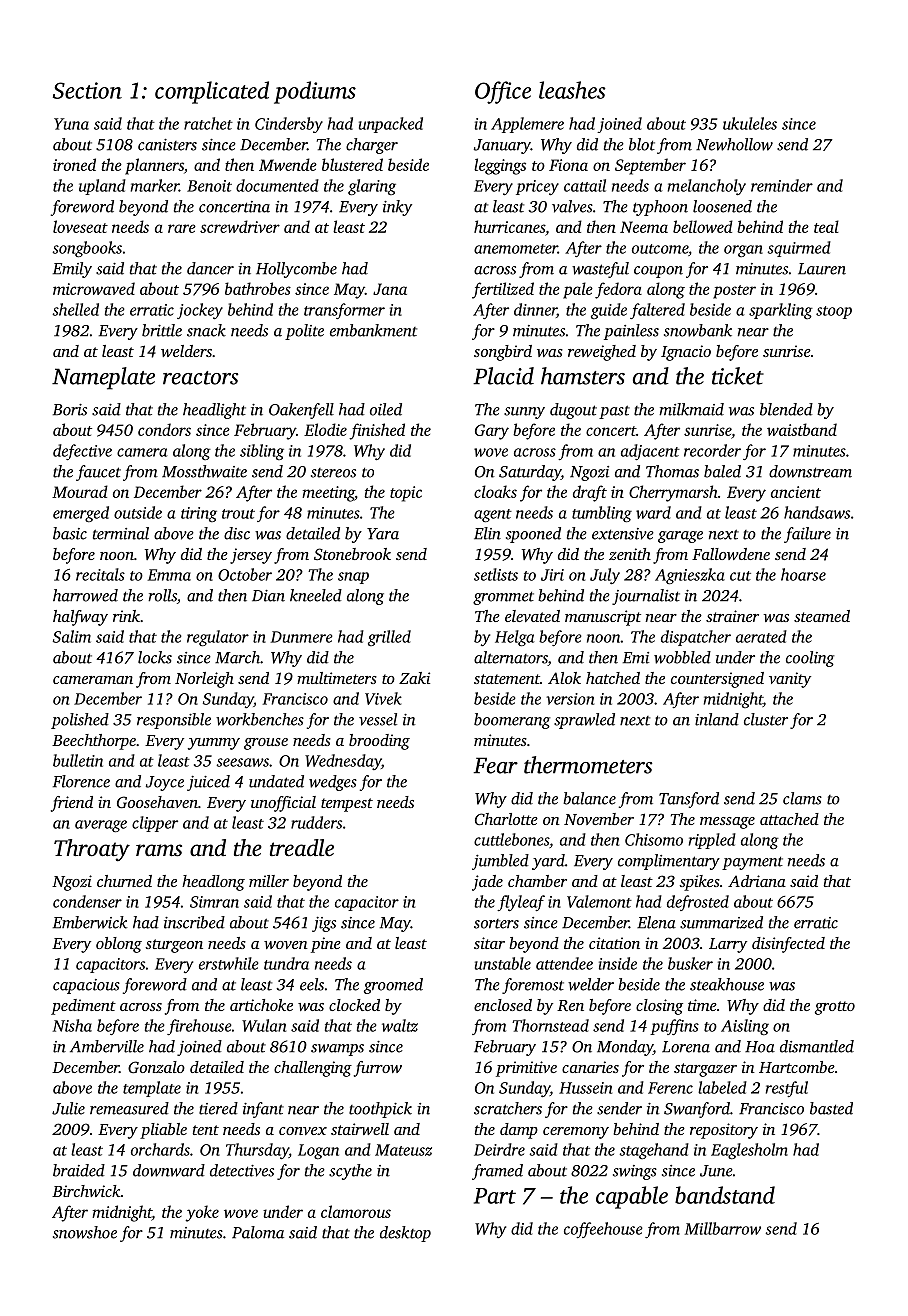  I want to click on bathrobes, so click(258, 288).
